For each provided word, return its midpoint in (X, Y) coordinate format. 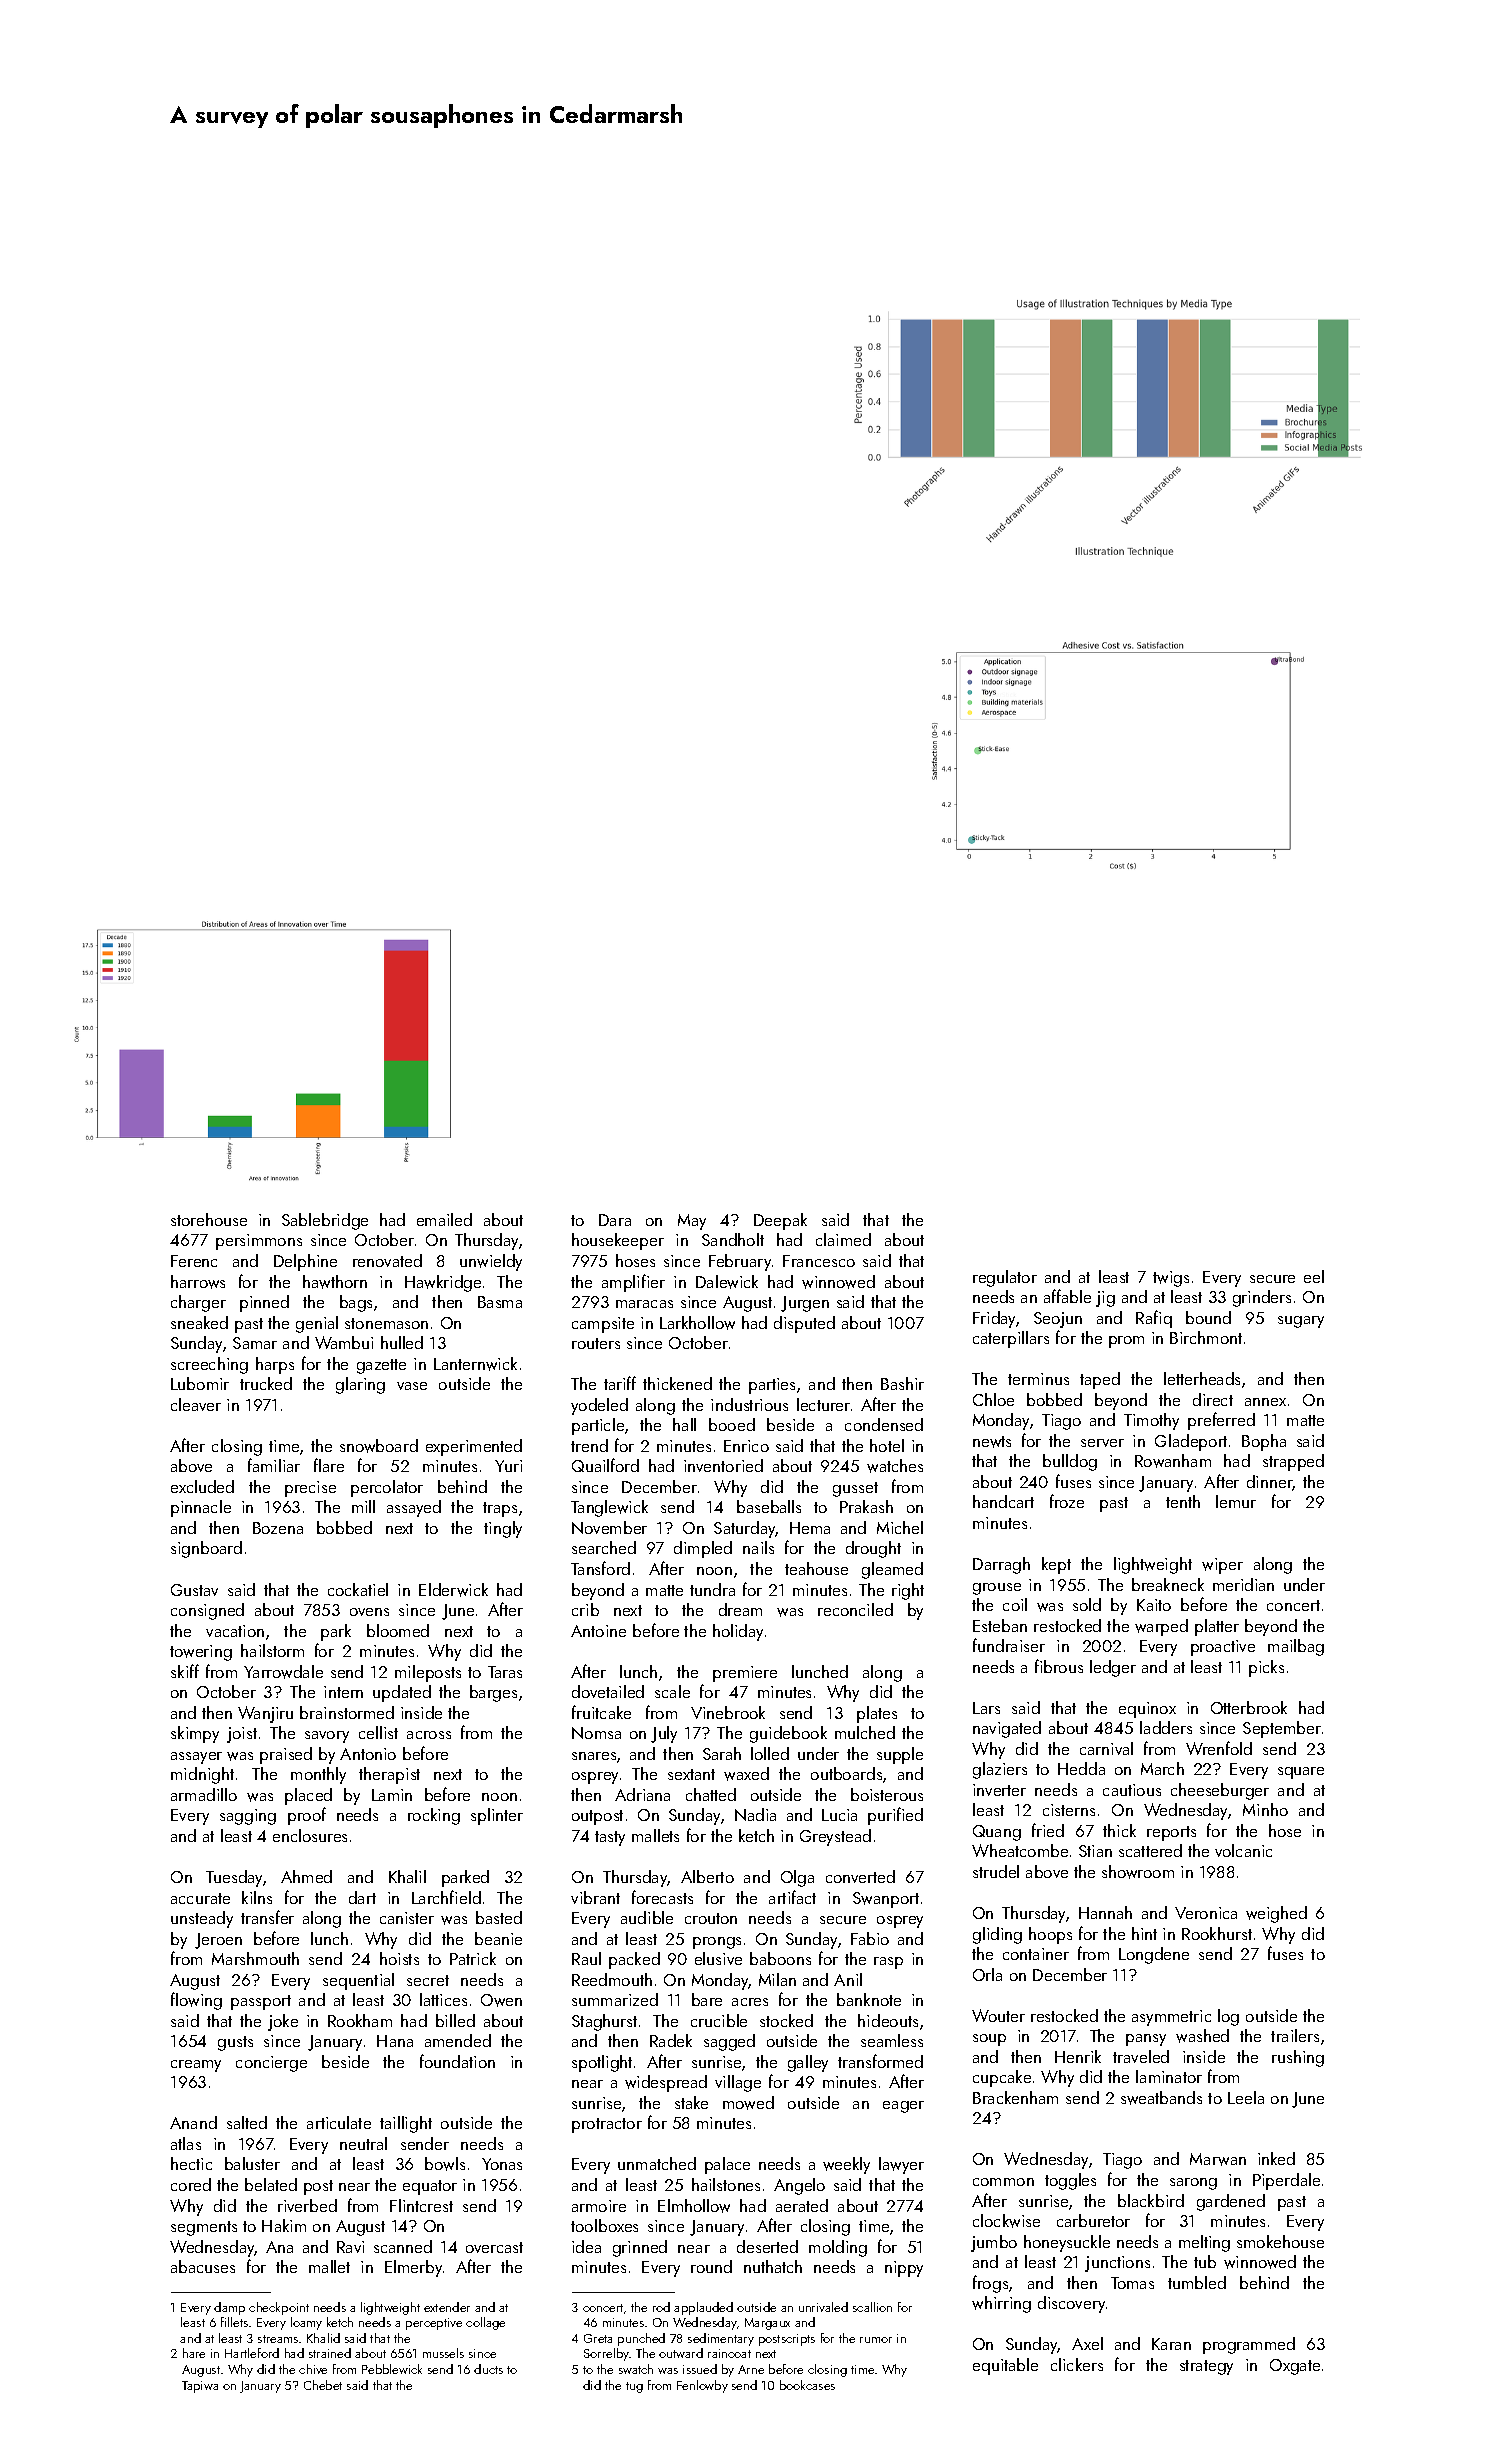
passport (261, 2002)
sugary (1301, 1322)
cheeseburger (1220, 1791)
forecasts (662, 1897)
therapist (389, 1775)
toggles (1070, 2181)
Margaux (767, 2324)
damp (229, 2308)
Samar (255, 1343)
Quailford (605, 1465)
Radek (671, 2040)
